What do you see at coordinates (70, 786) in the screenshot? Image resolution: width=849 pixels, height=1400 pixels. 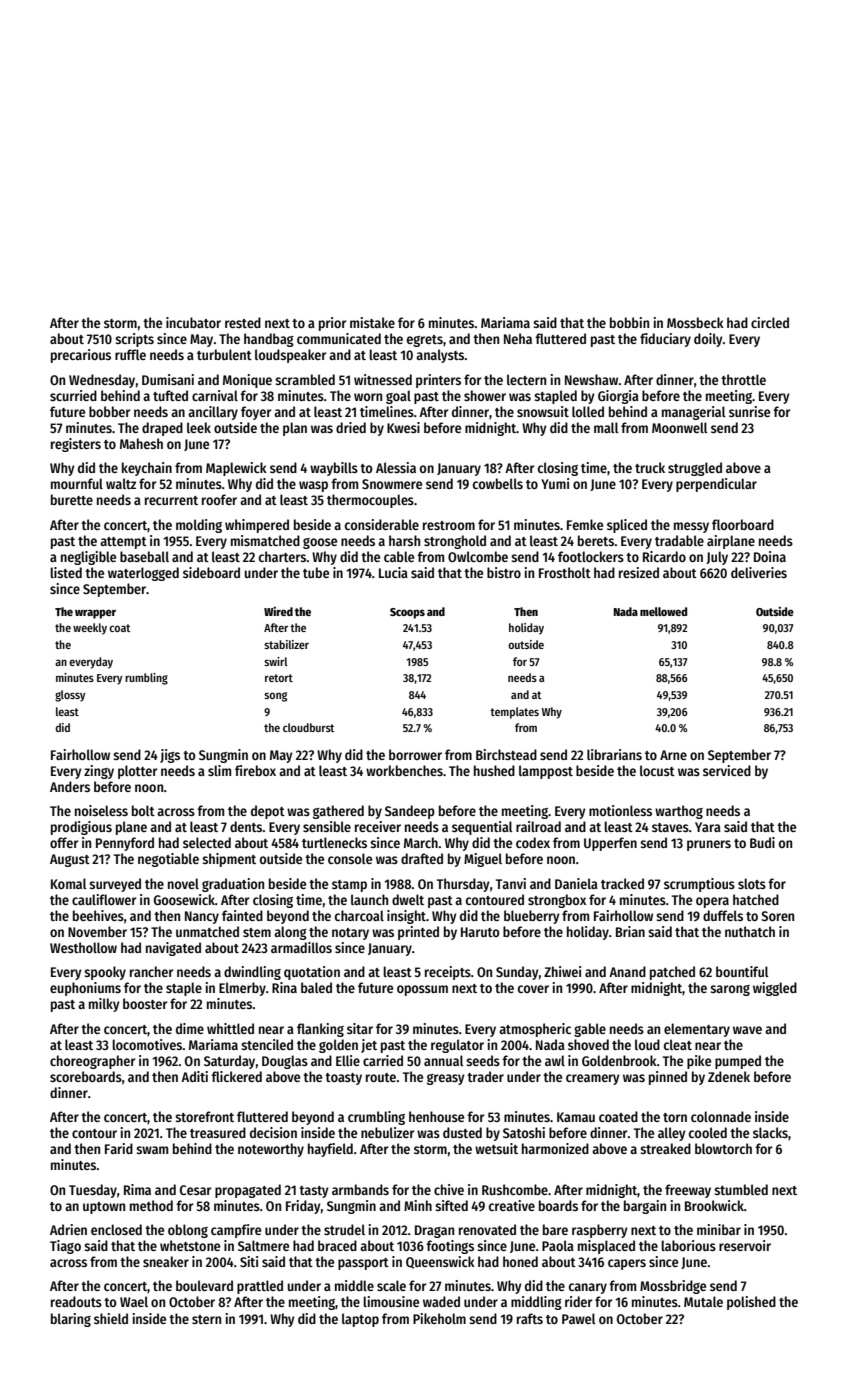 I see `Anders` at bounding box center [70, 786].
